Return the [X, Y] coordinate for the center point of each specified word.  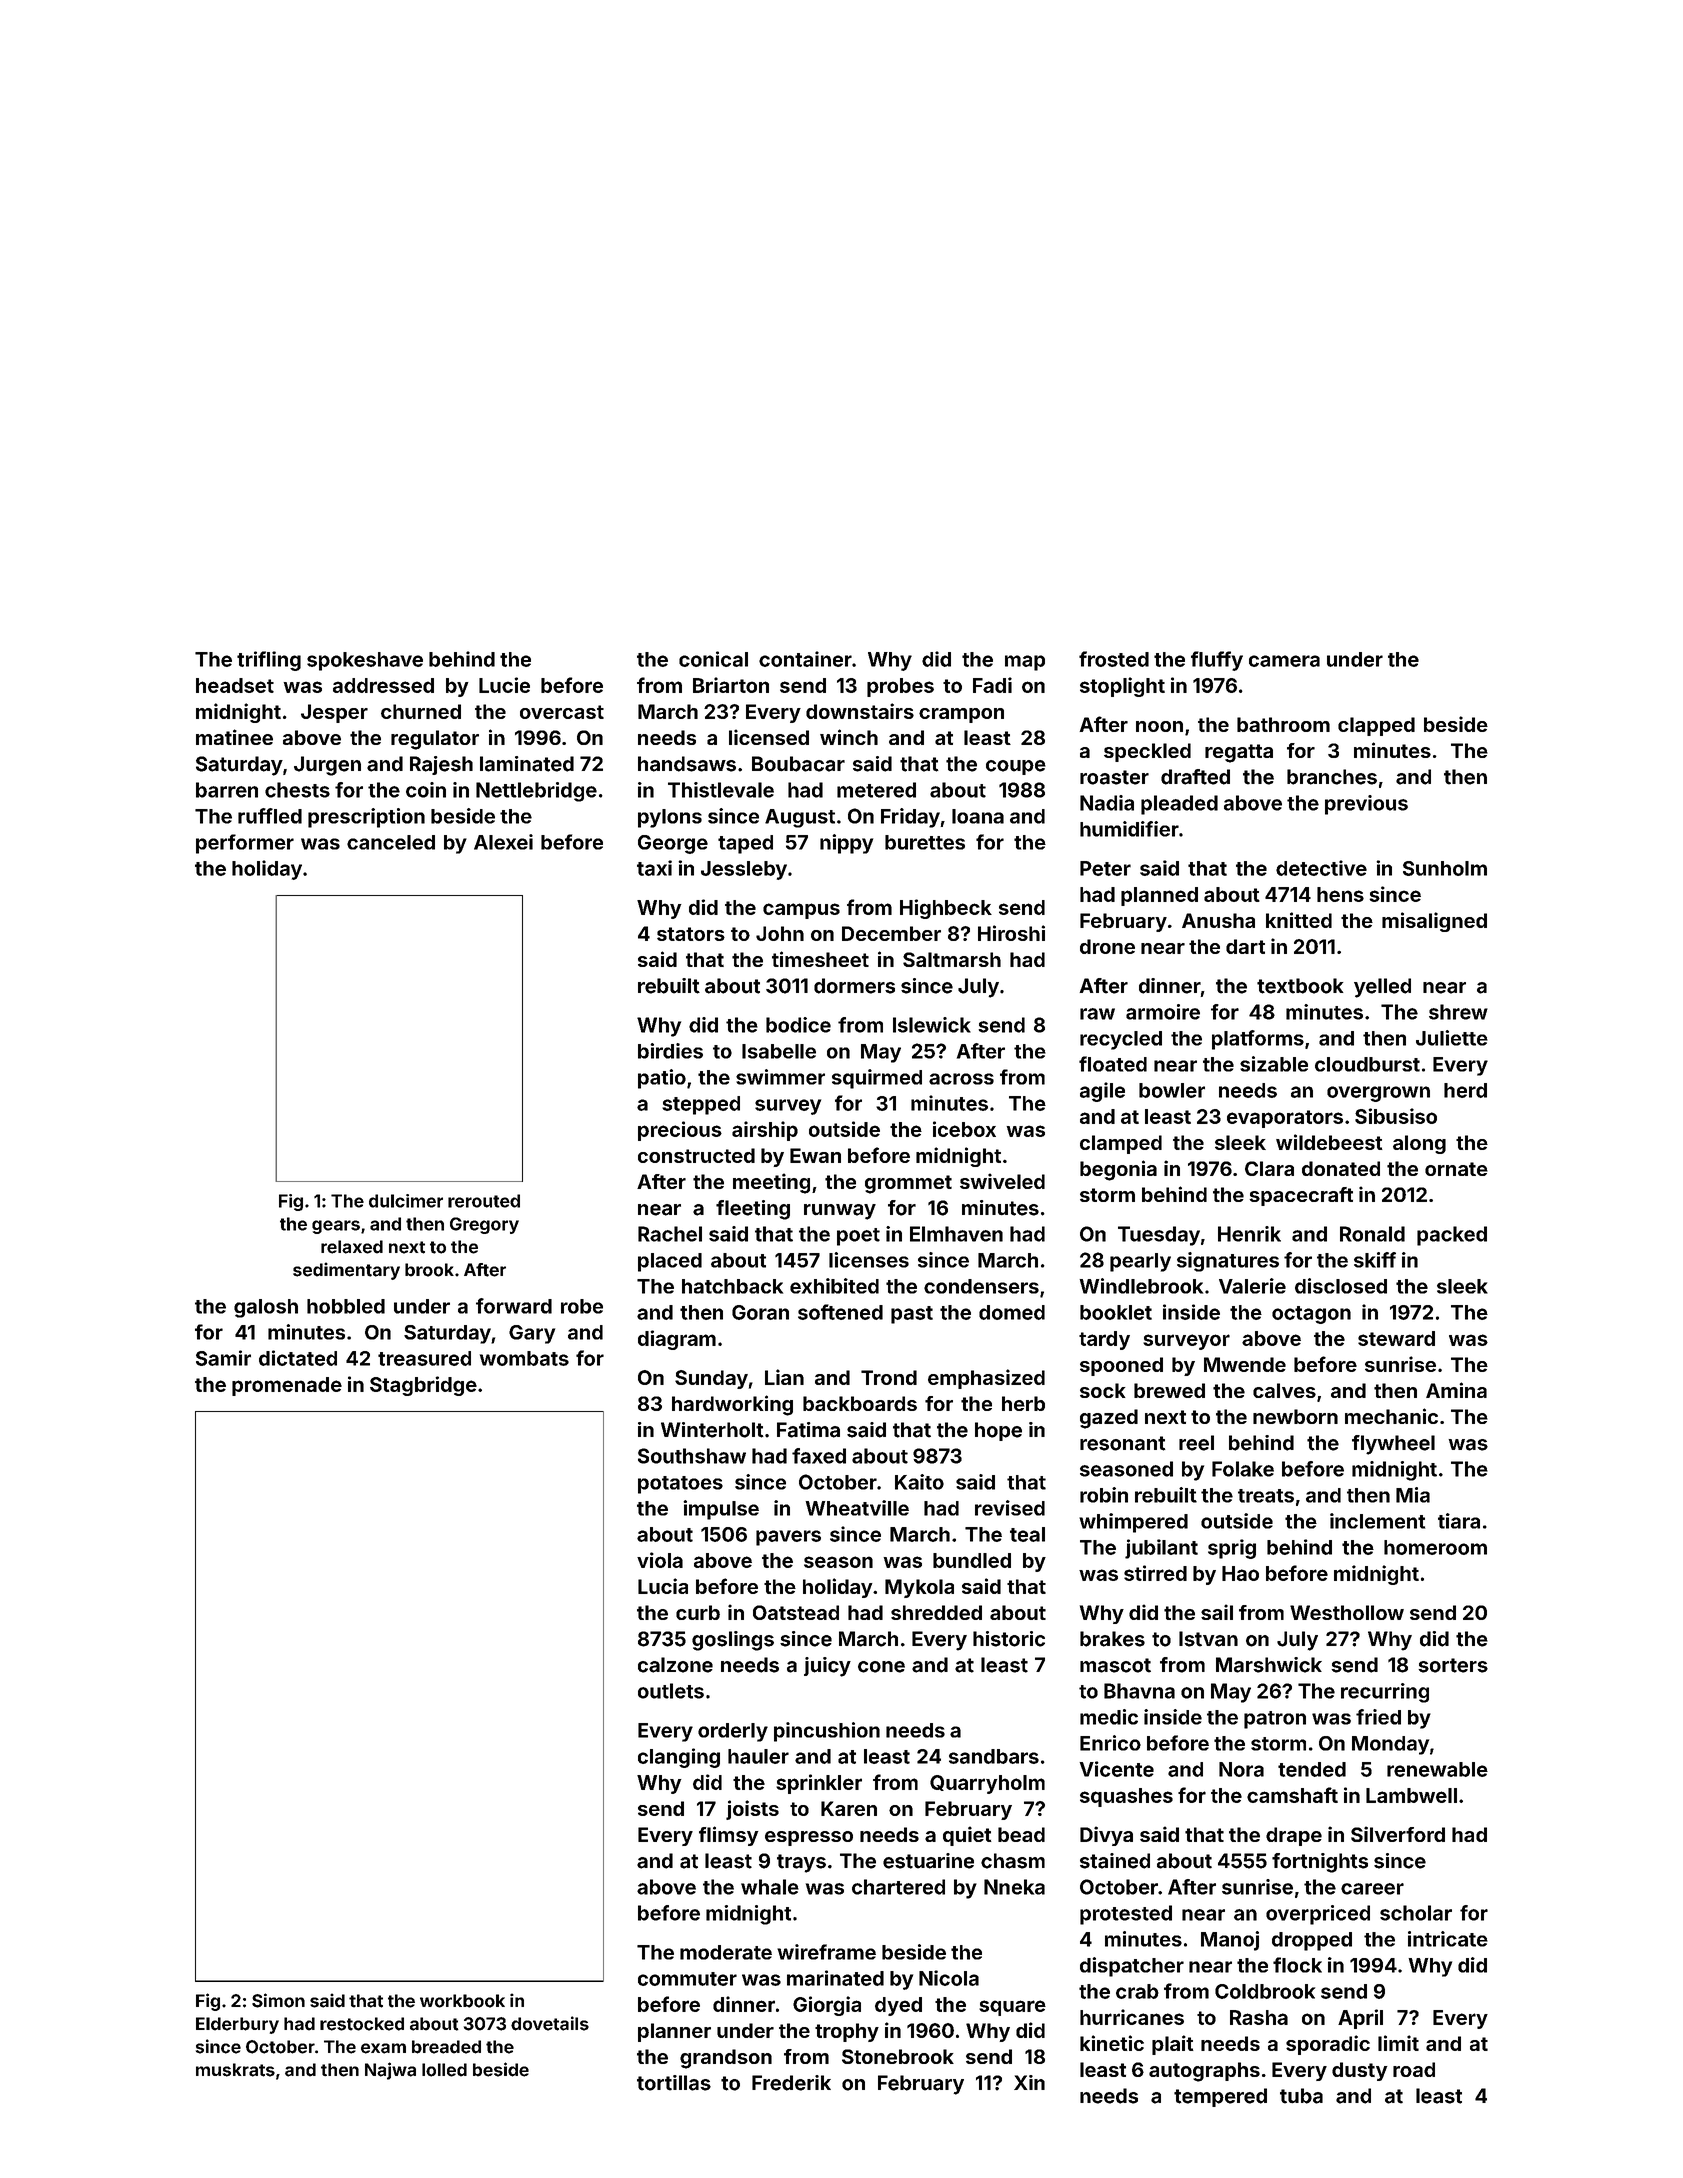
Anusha [1218, 920]
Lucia [663, 1586]
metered [876, 790]
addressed [383, 685]
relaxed [352, 1247]
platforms [1258, 1040]
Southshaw [692, 1456]
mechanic [1391, 1416]
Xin [1029, 2082]
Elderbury [237, 2025]
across [961, 1079]
